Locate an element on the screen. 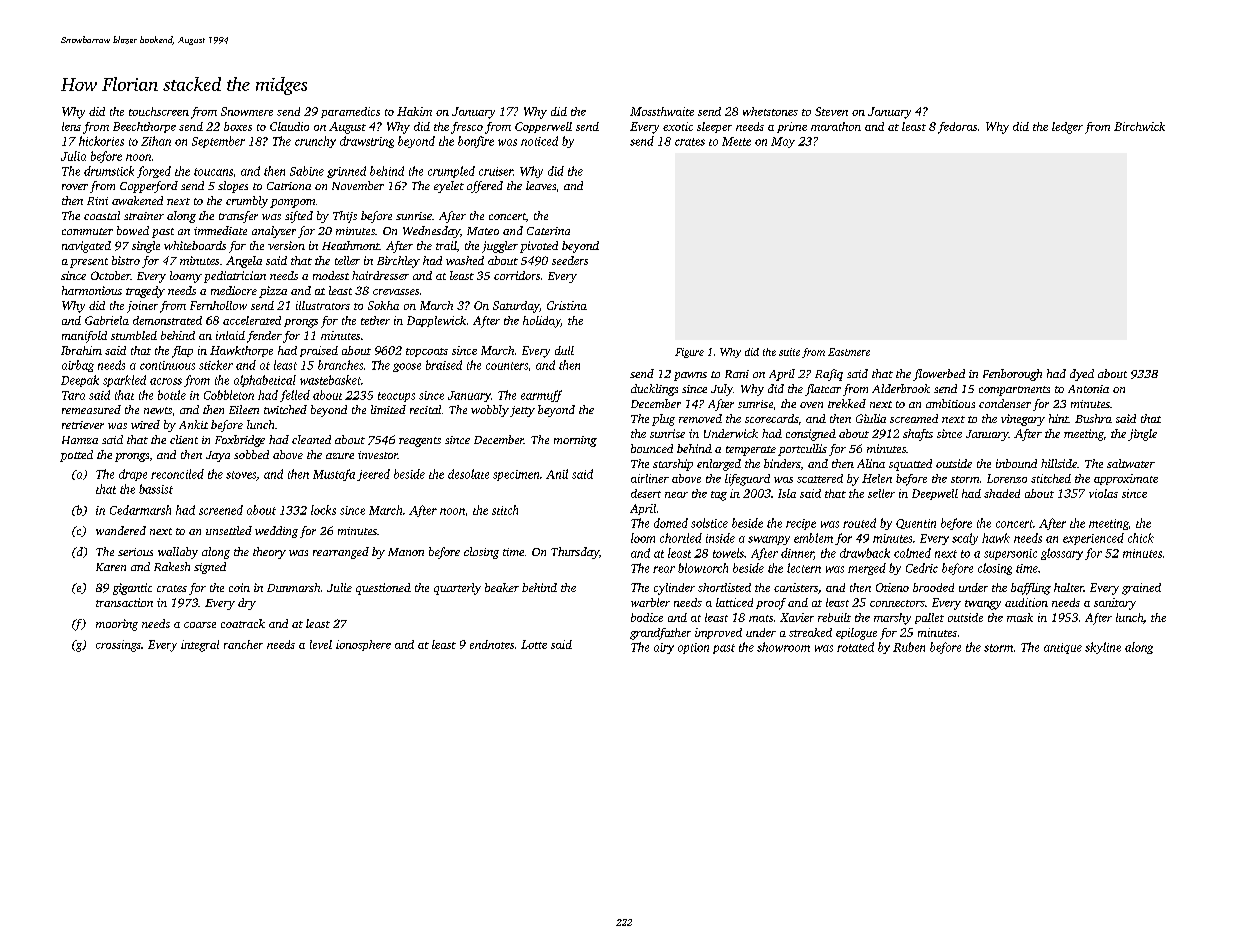 The image size is (1233, 952). wired is located at coordinates (145, 424).
